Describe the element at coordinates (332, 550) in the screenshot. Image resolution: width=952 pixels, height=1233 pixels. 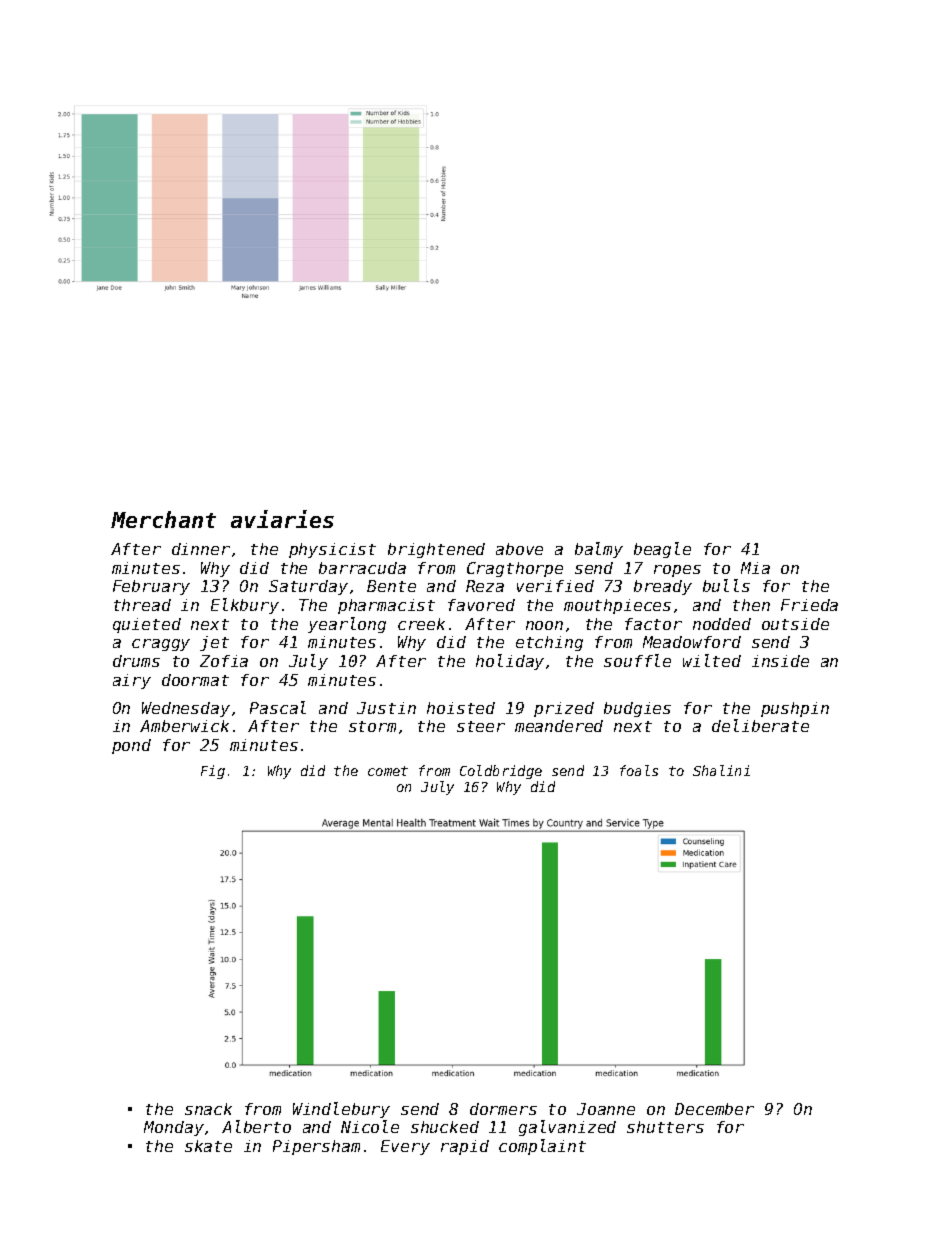
I see `physicist` at that location.
